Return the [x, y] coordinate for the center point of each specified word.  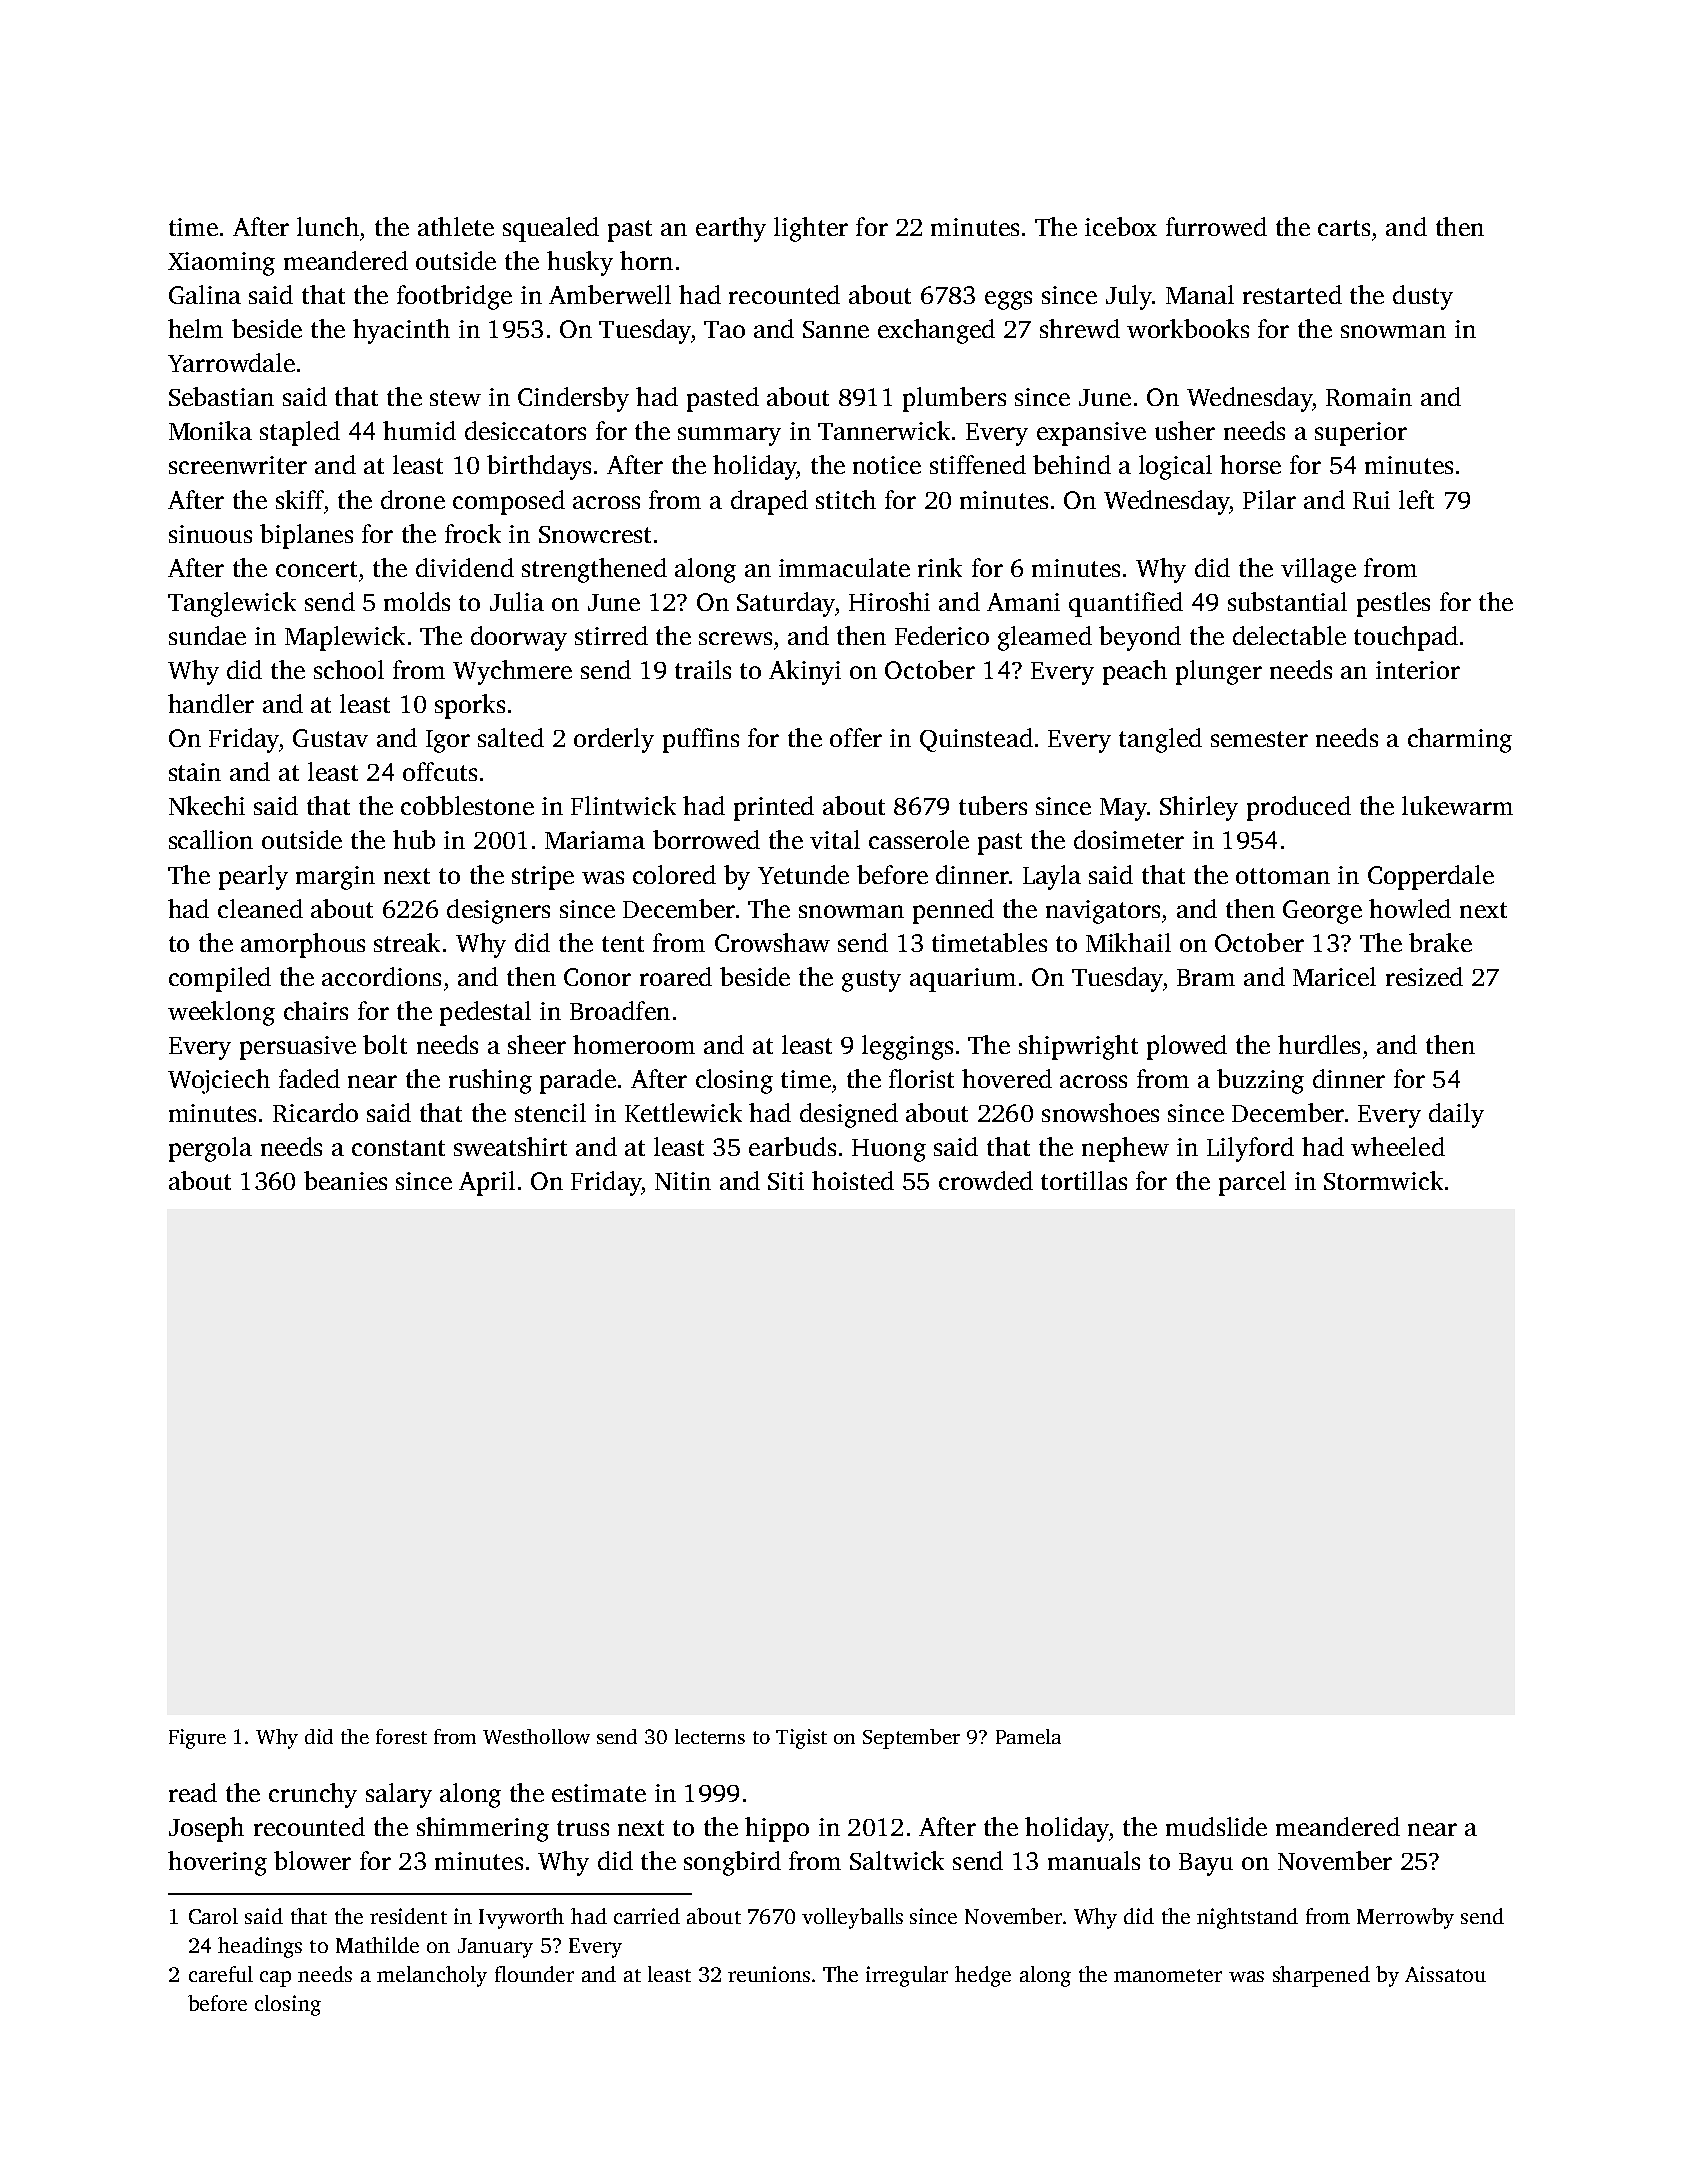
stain [195, 772]
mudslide [1216, 1826]
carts [1344, 228]
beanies [345, 1180]
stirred [611, 635]
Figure [197, 1739]
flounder [534, 1974]
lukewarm [1457, 805]
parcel [1252, 1183]
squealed [551, 229]
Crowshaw [772, 942]
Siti [786, 1181]
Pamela [1028, 1736]
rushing [490, 1081]
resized [1424, 976]
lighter [811, 229]
